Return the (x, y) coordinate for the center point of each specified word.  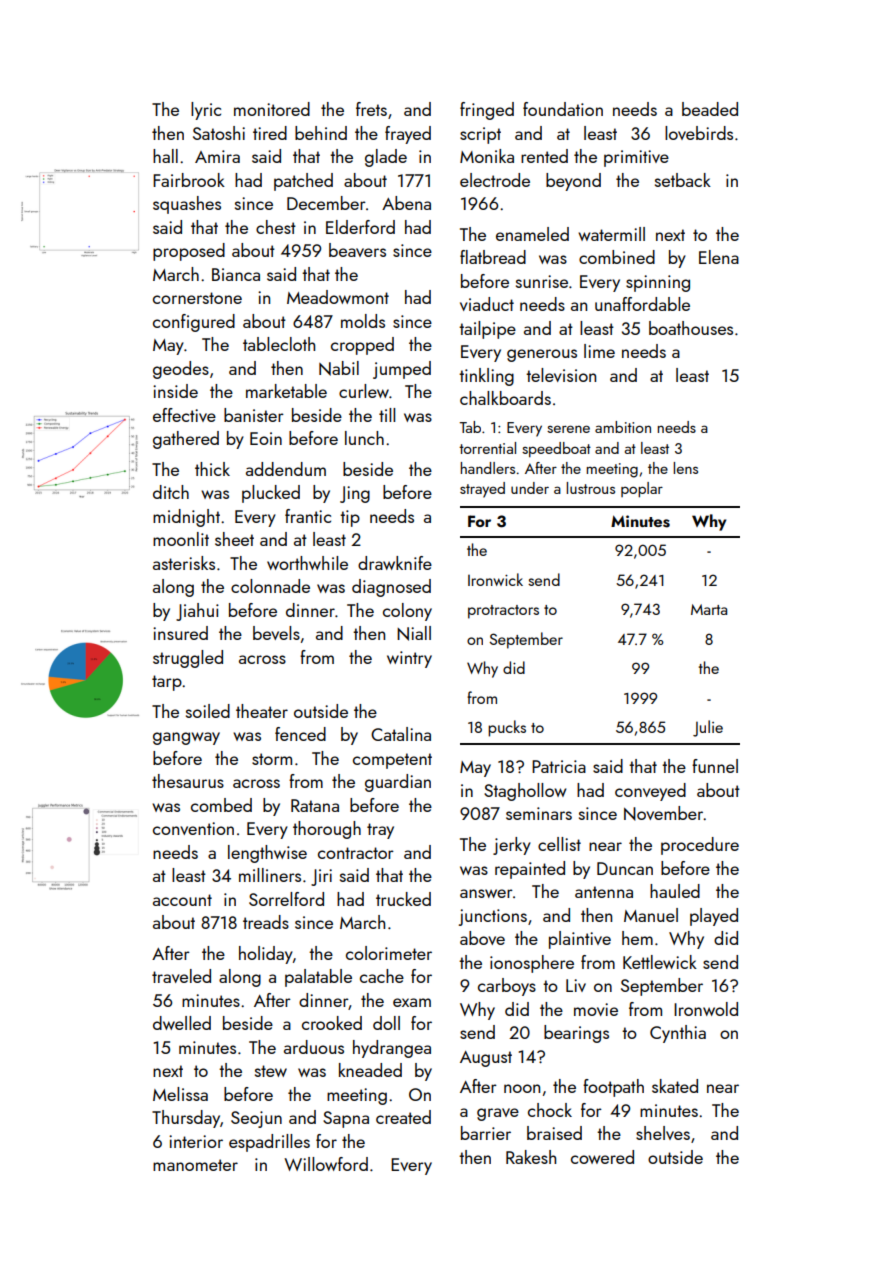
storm (272, 759)
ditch (171, 492)
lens (685, 468)
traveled (181, 976)
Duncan (625, 868)
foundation (563, 109)
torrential (487, 448)
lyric (206, 111)
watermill (611, 234)
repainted (530, 870)
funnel (715, 766)
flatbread (493, 257)
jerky (512, 846)
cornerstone (197, 298)
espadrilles (269, 1143)
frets (371, 109)
